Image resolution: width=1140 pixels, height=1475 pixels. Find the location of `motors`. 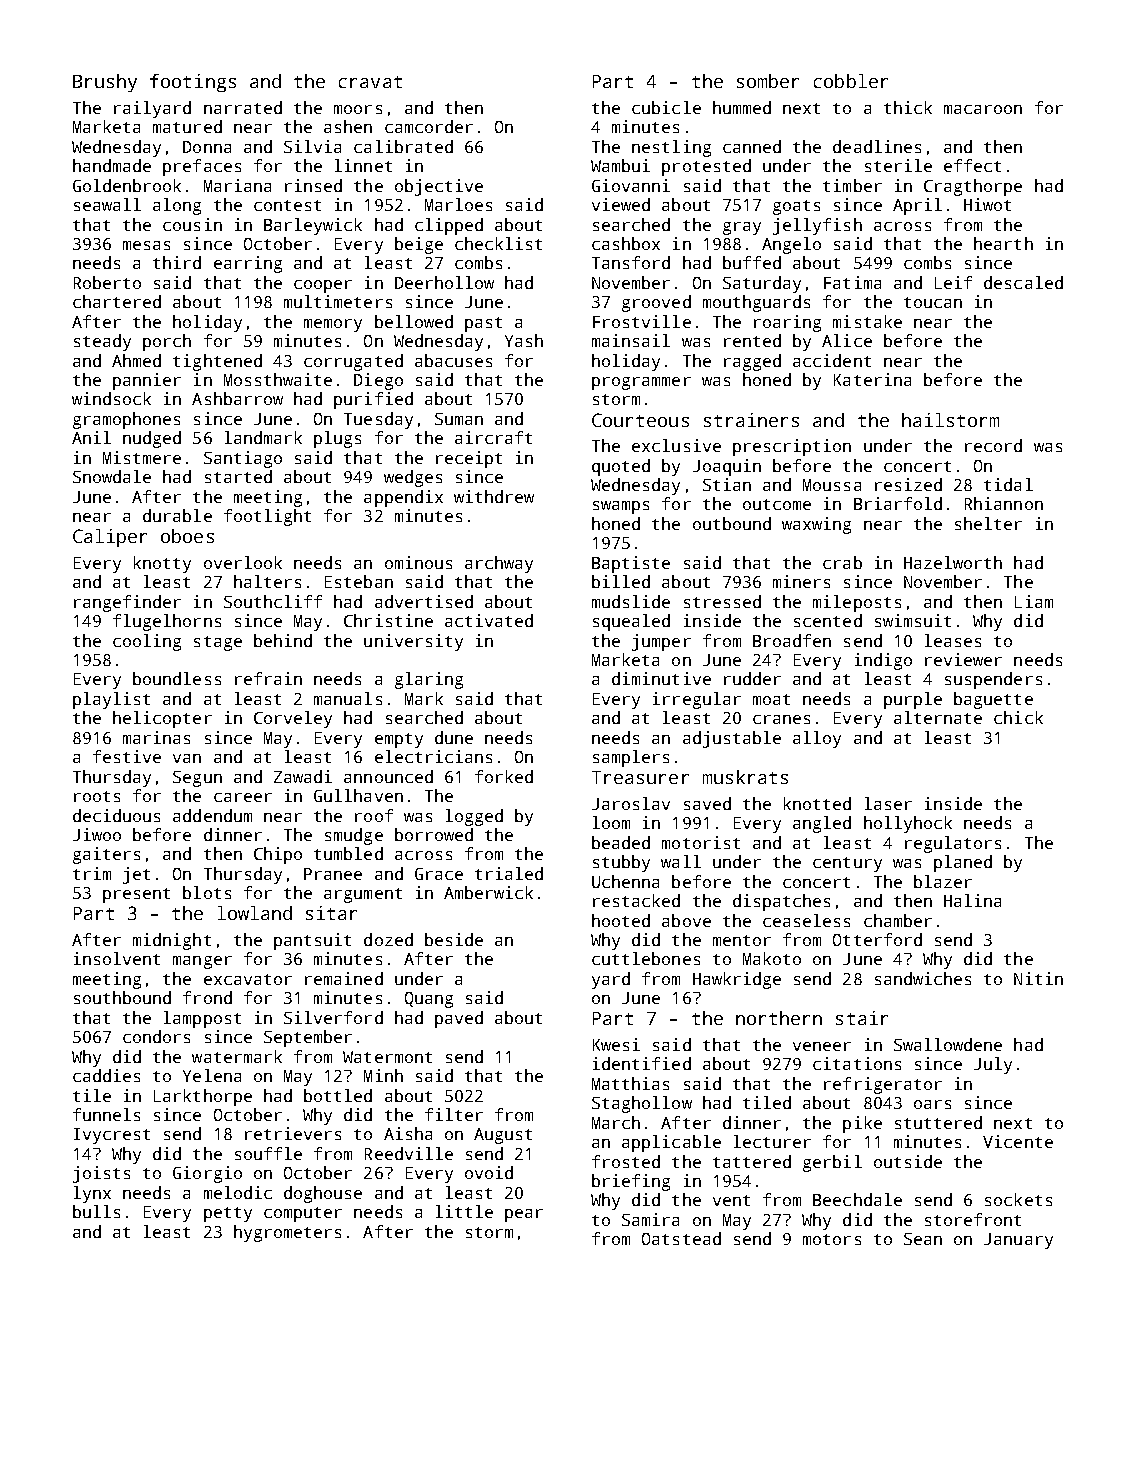

motors is located at coordinates (832, 1239).
